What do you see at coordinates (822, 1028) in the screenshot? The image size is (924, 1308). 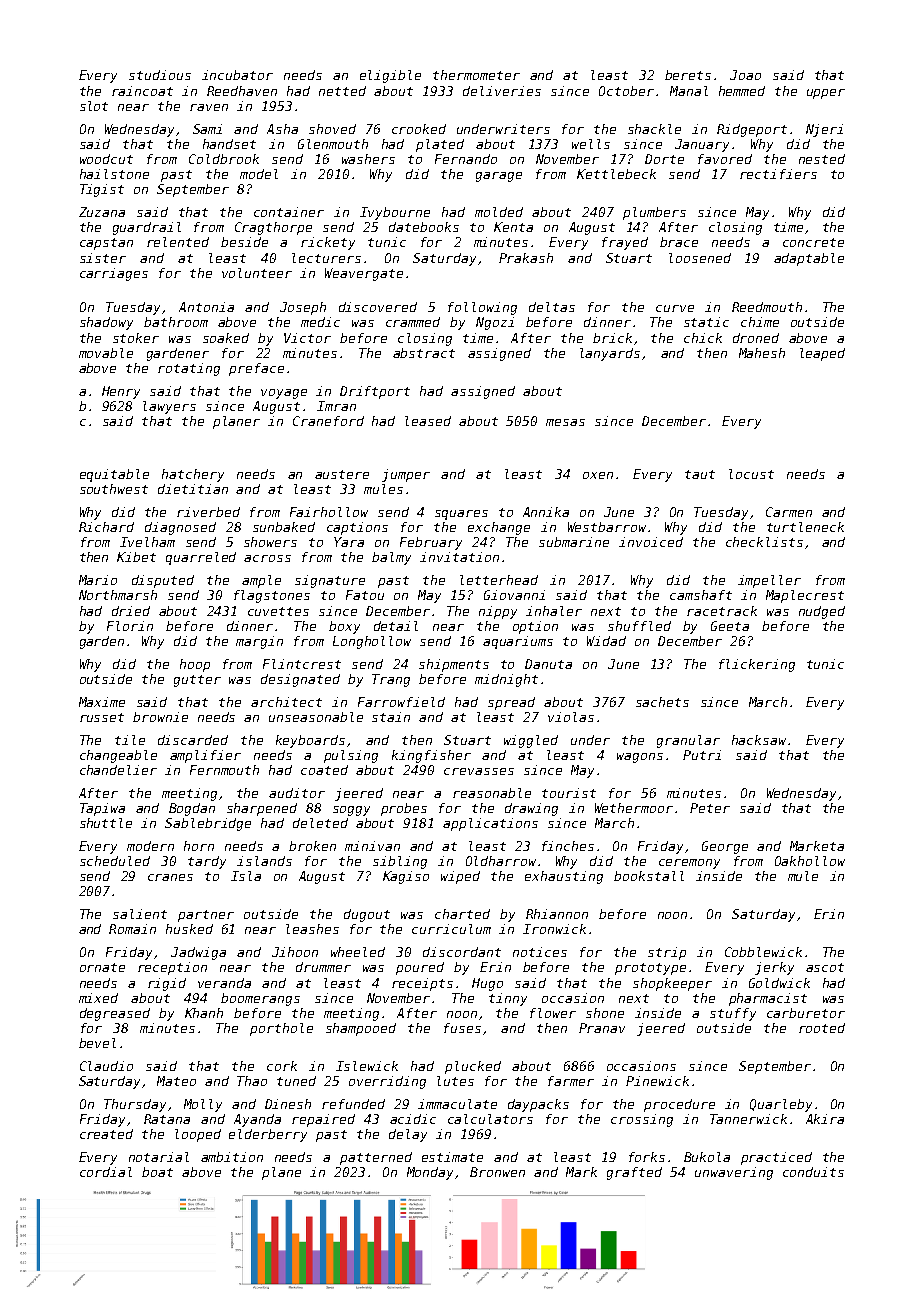 I see `rooted` at bounding box center [822, 1028].
